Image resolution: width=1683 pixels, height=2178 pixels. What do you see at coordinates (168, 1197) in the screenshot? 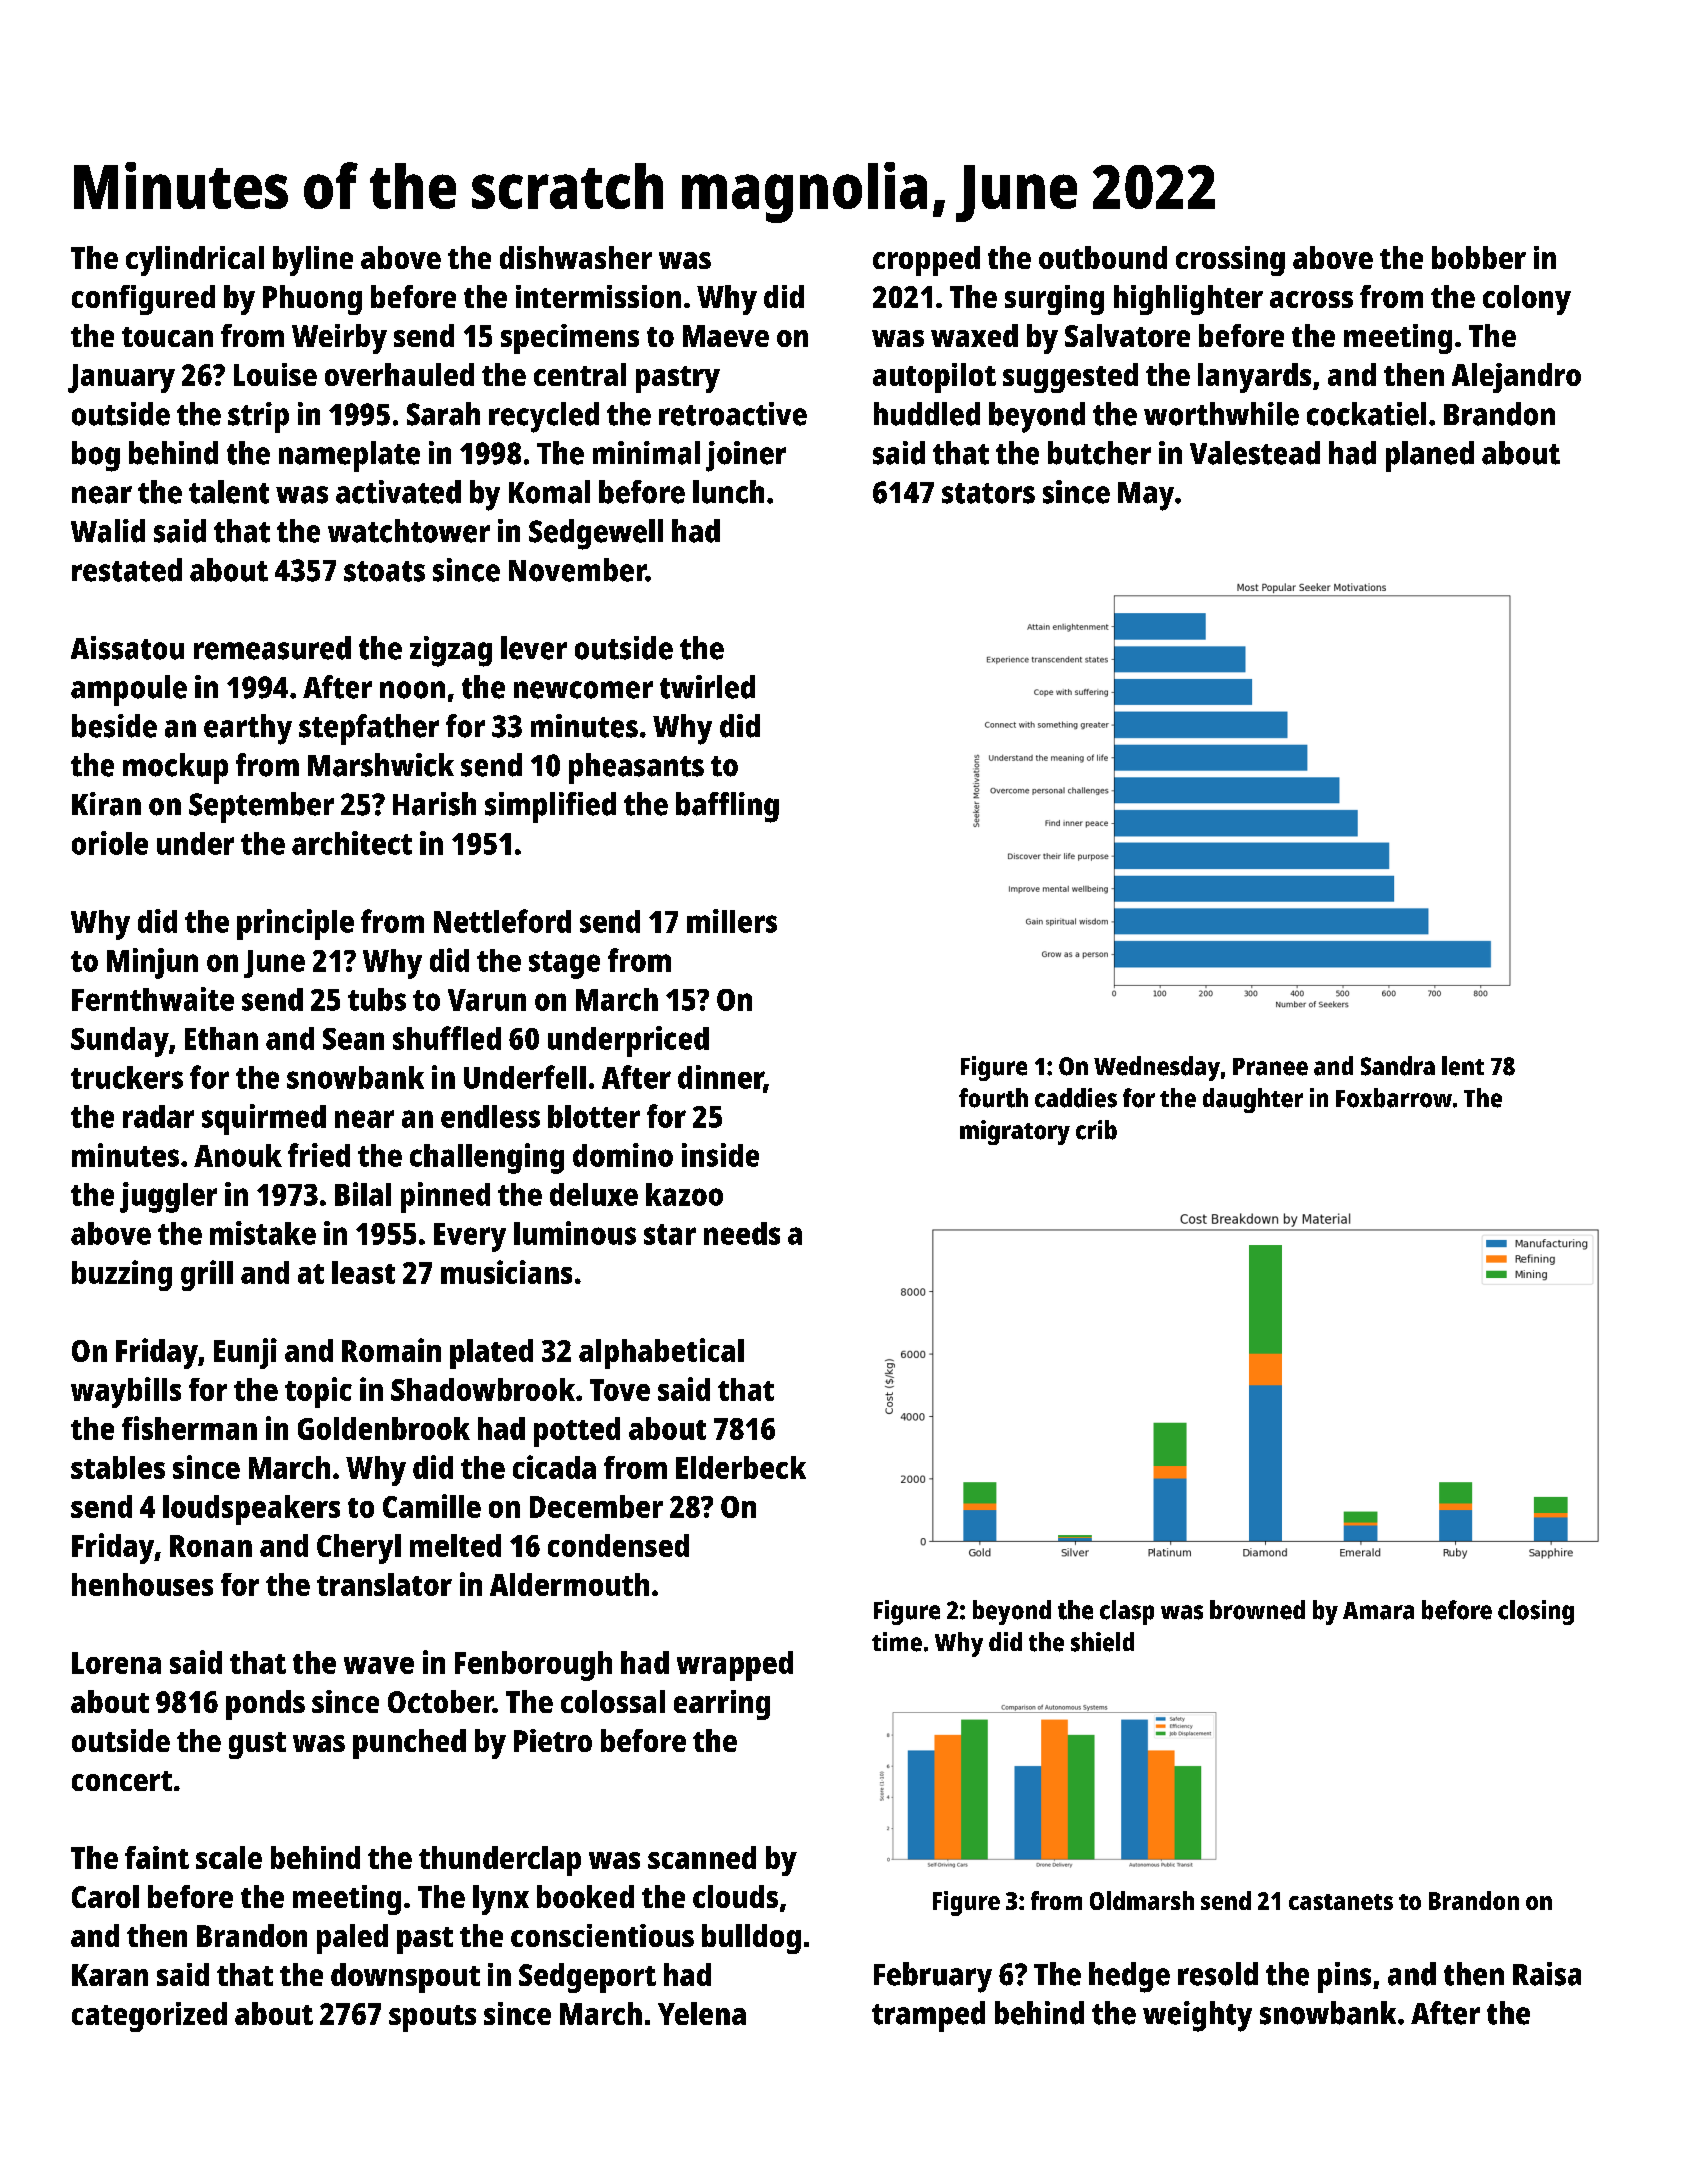
I see `juggler` at bounding box center [168, 1197].
